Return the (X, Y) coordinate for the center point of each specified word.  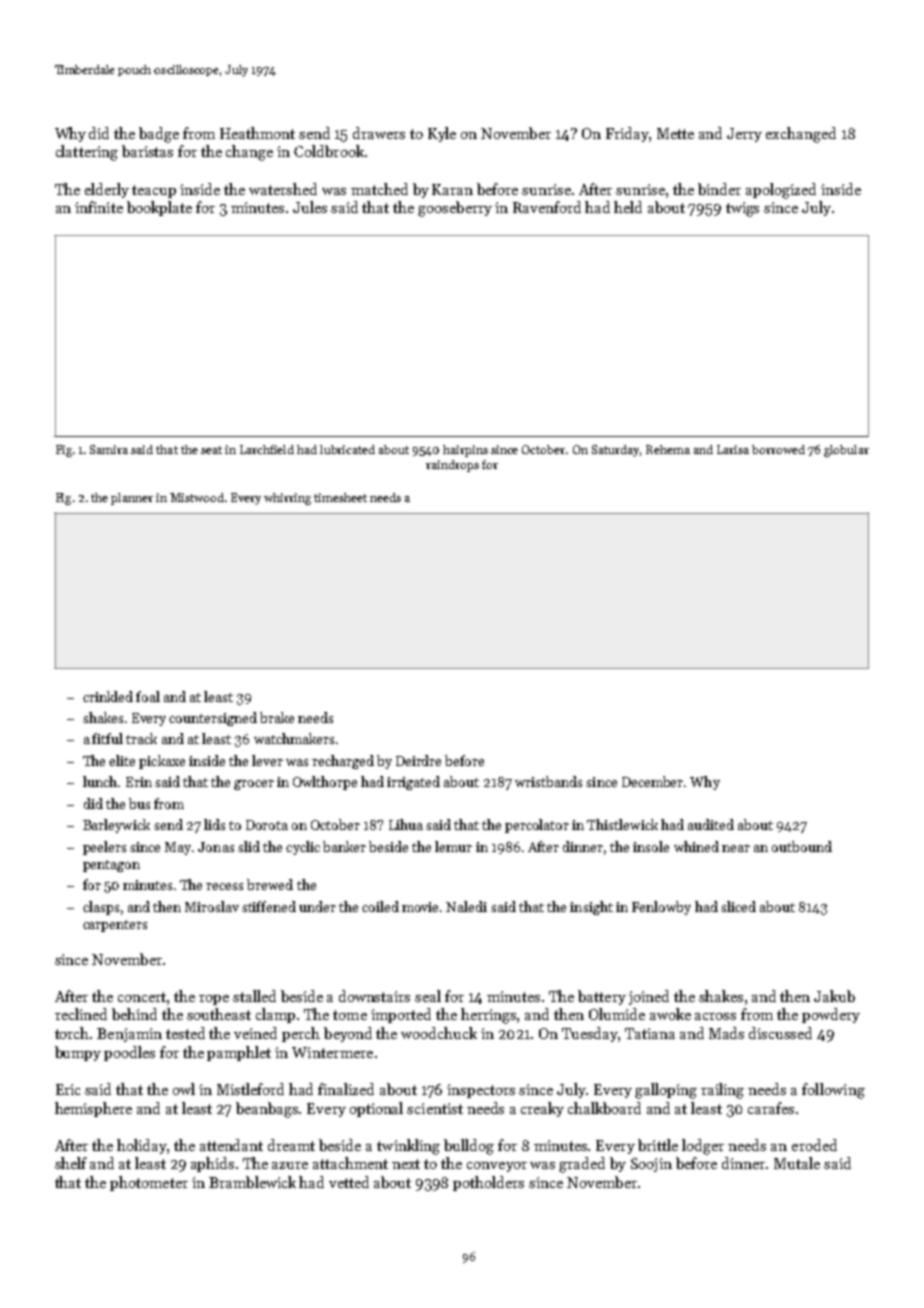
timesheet (340, 497)
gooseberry (455, 209)
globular (846, 451)
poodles (129, 1053)
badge (159, 135)
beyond (348, 1034)
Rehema (668, 449)
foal (148, 696)
